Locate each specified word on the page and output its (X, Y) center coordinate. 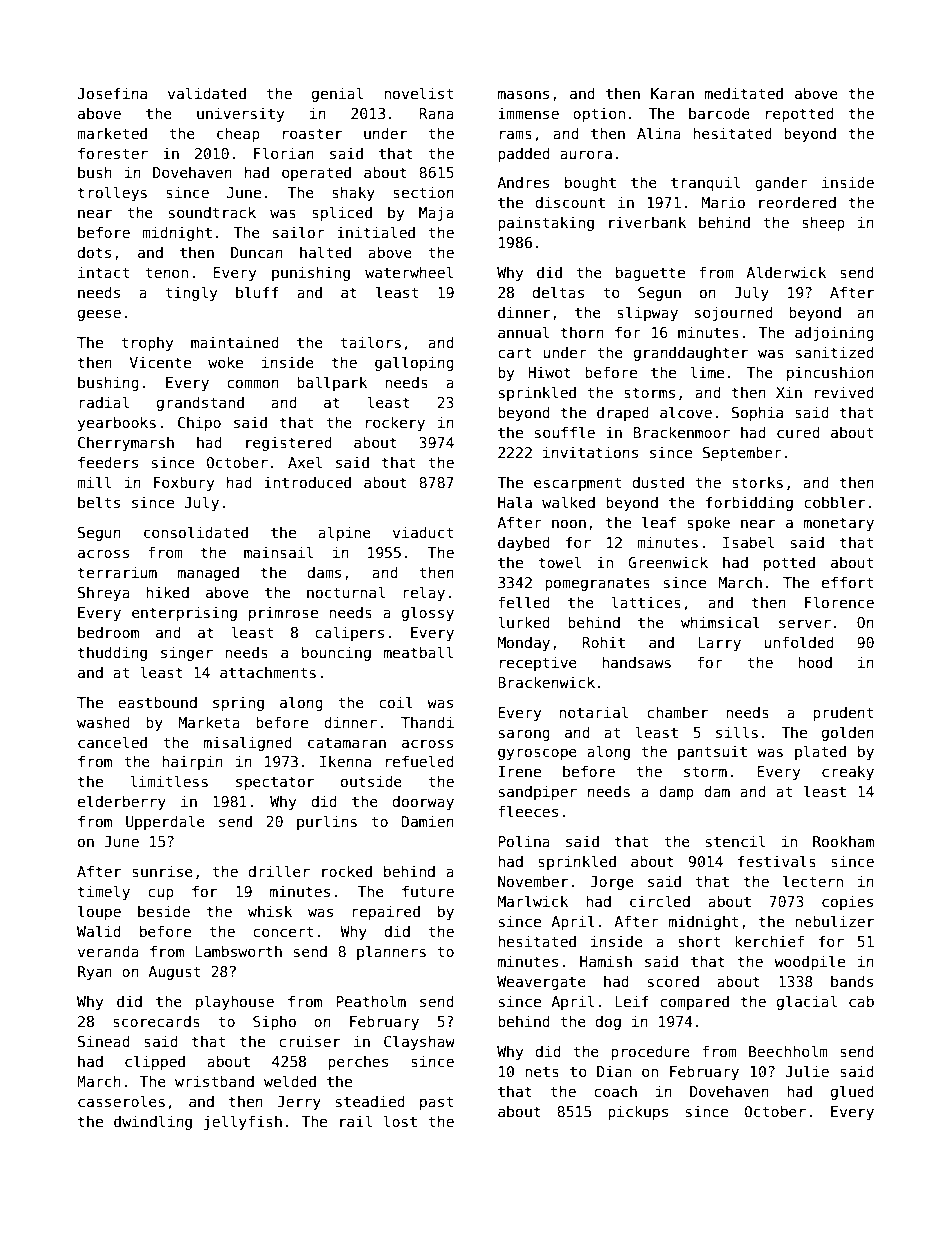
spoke (708, 523)
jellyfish (243, 1122)
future (428, 891)
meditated (744, 93)
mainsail (278, 552)
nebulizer (834, 921)
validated (207, 93)
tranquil (705, 183)
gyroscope (537, 754)
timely (104, 892)
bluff (257, 292)
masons (523, 94)
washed (103, 722)
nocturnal (346, 592)
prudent (843, 713)
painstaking (546, 223)
